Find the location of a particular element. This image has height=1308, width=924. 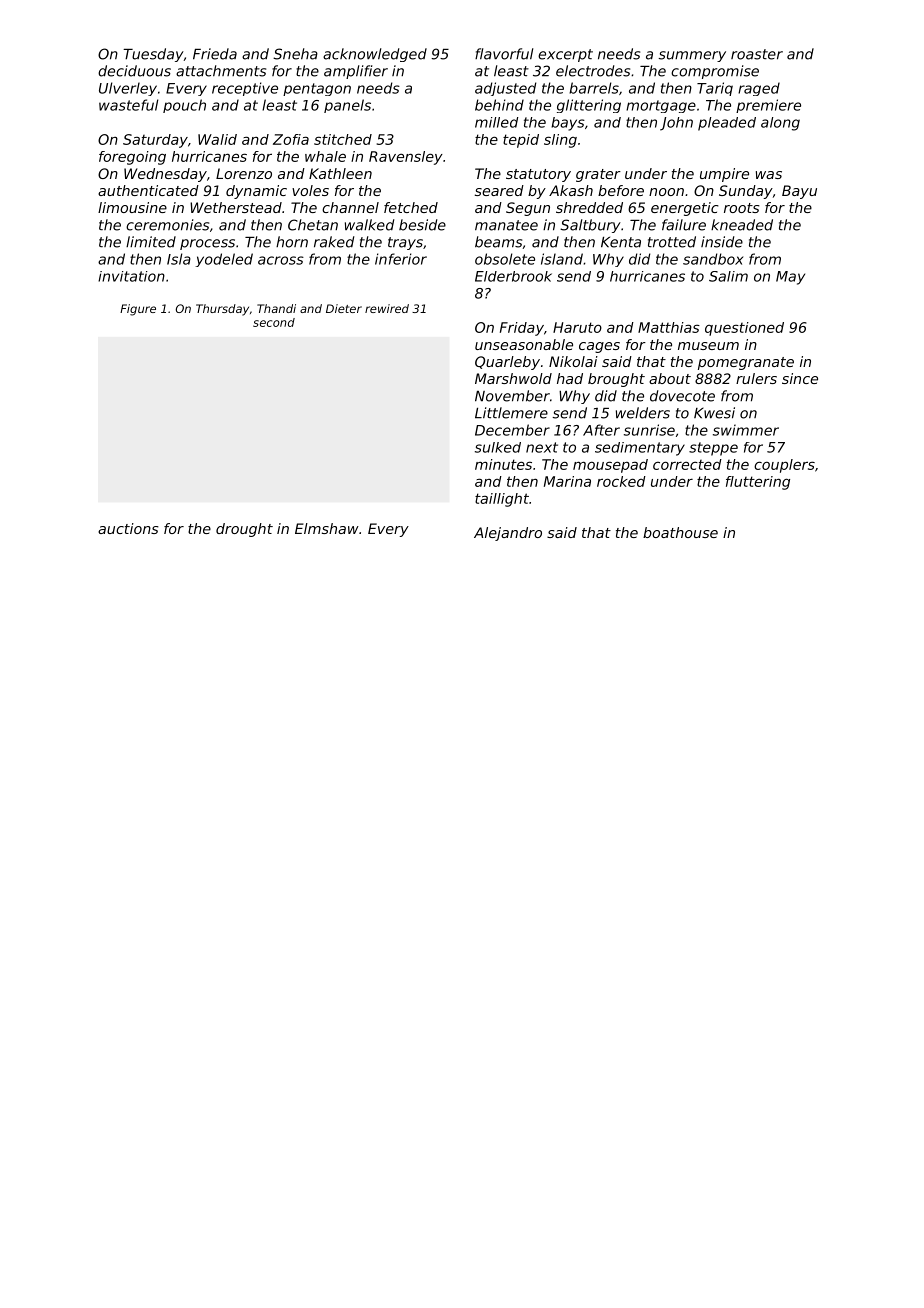

along is located at coordinates (780, 124).
